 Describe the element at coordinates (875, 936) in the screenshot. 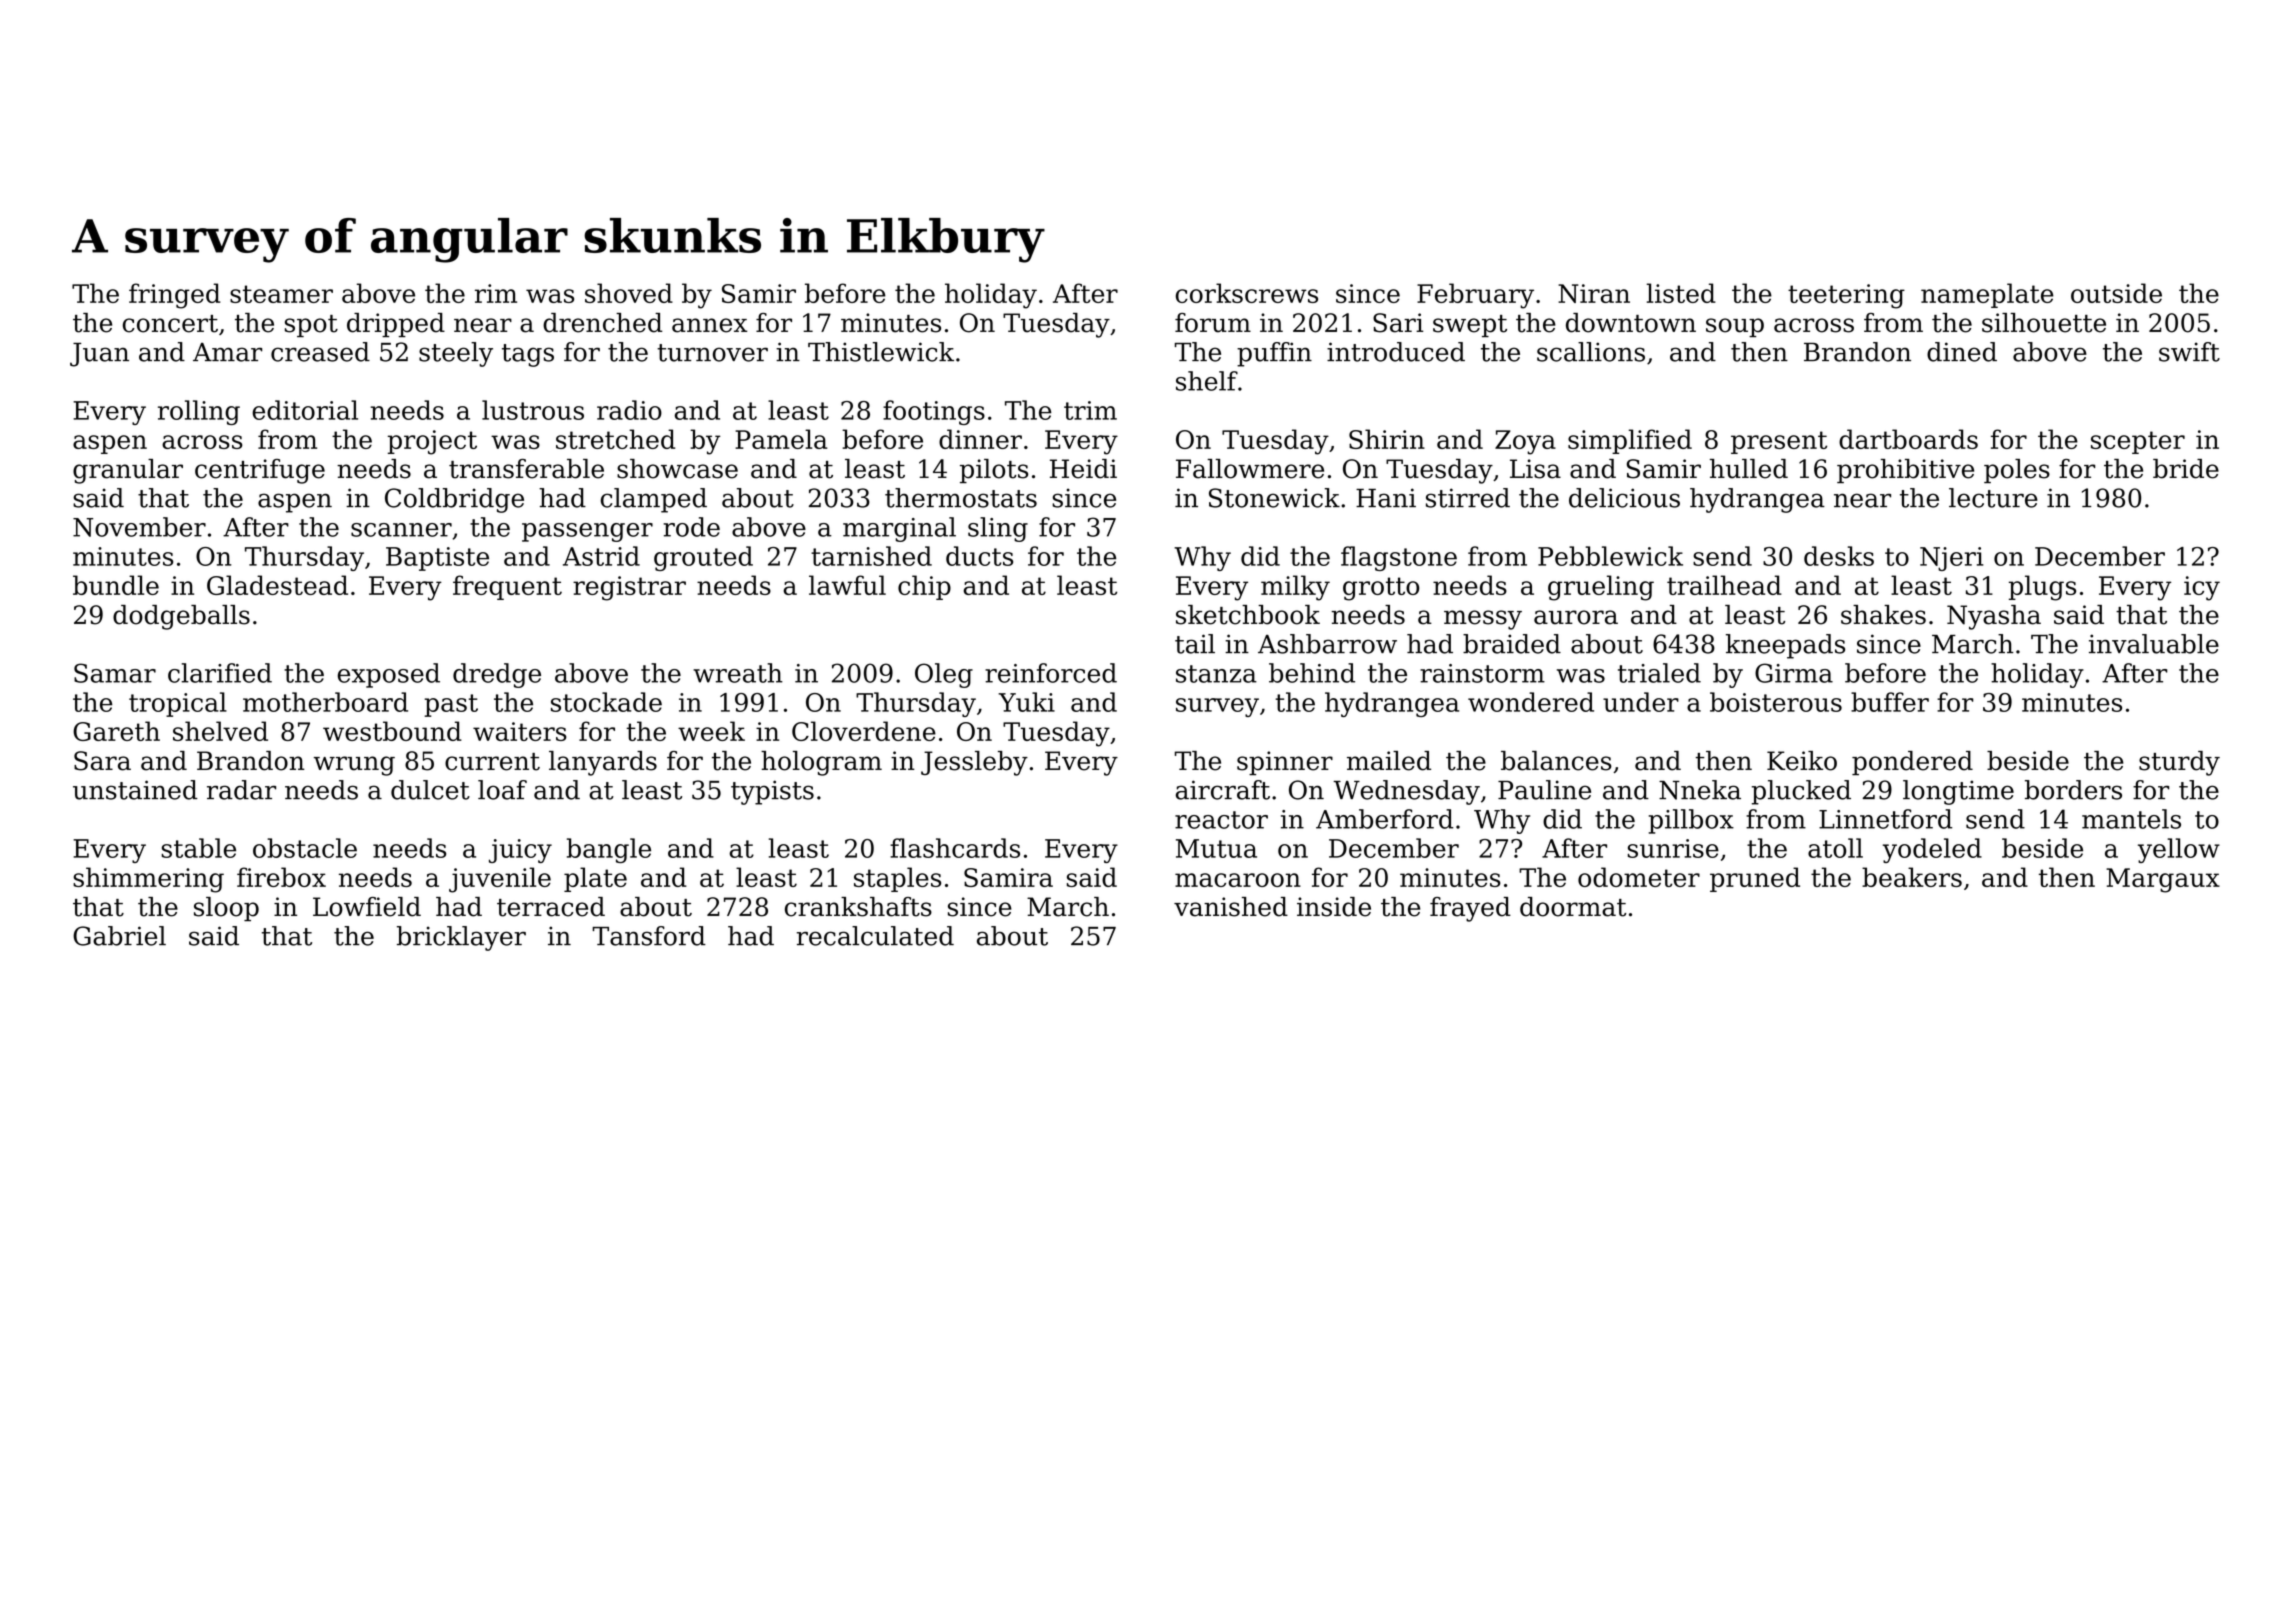

I see `recalculated` at that location.
